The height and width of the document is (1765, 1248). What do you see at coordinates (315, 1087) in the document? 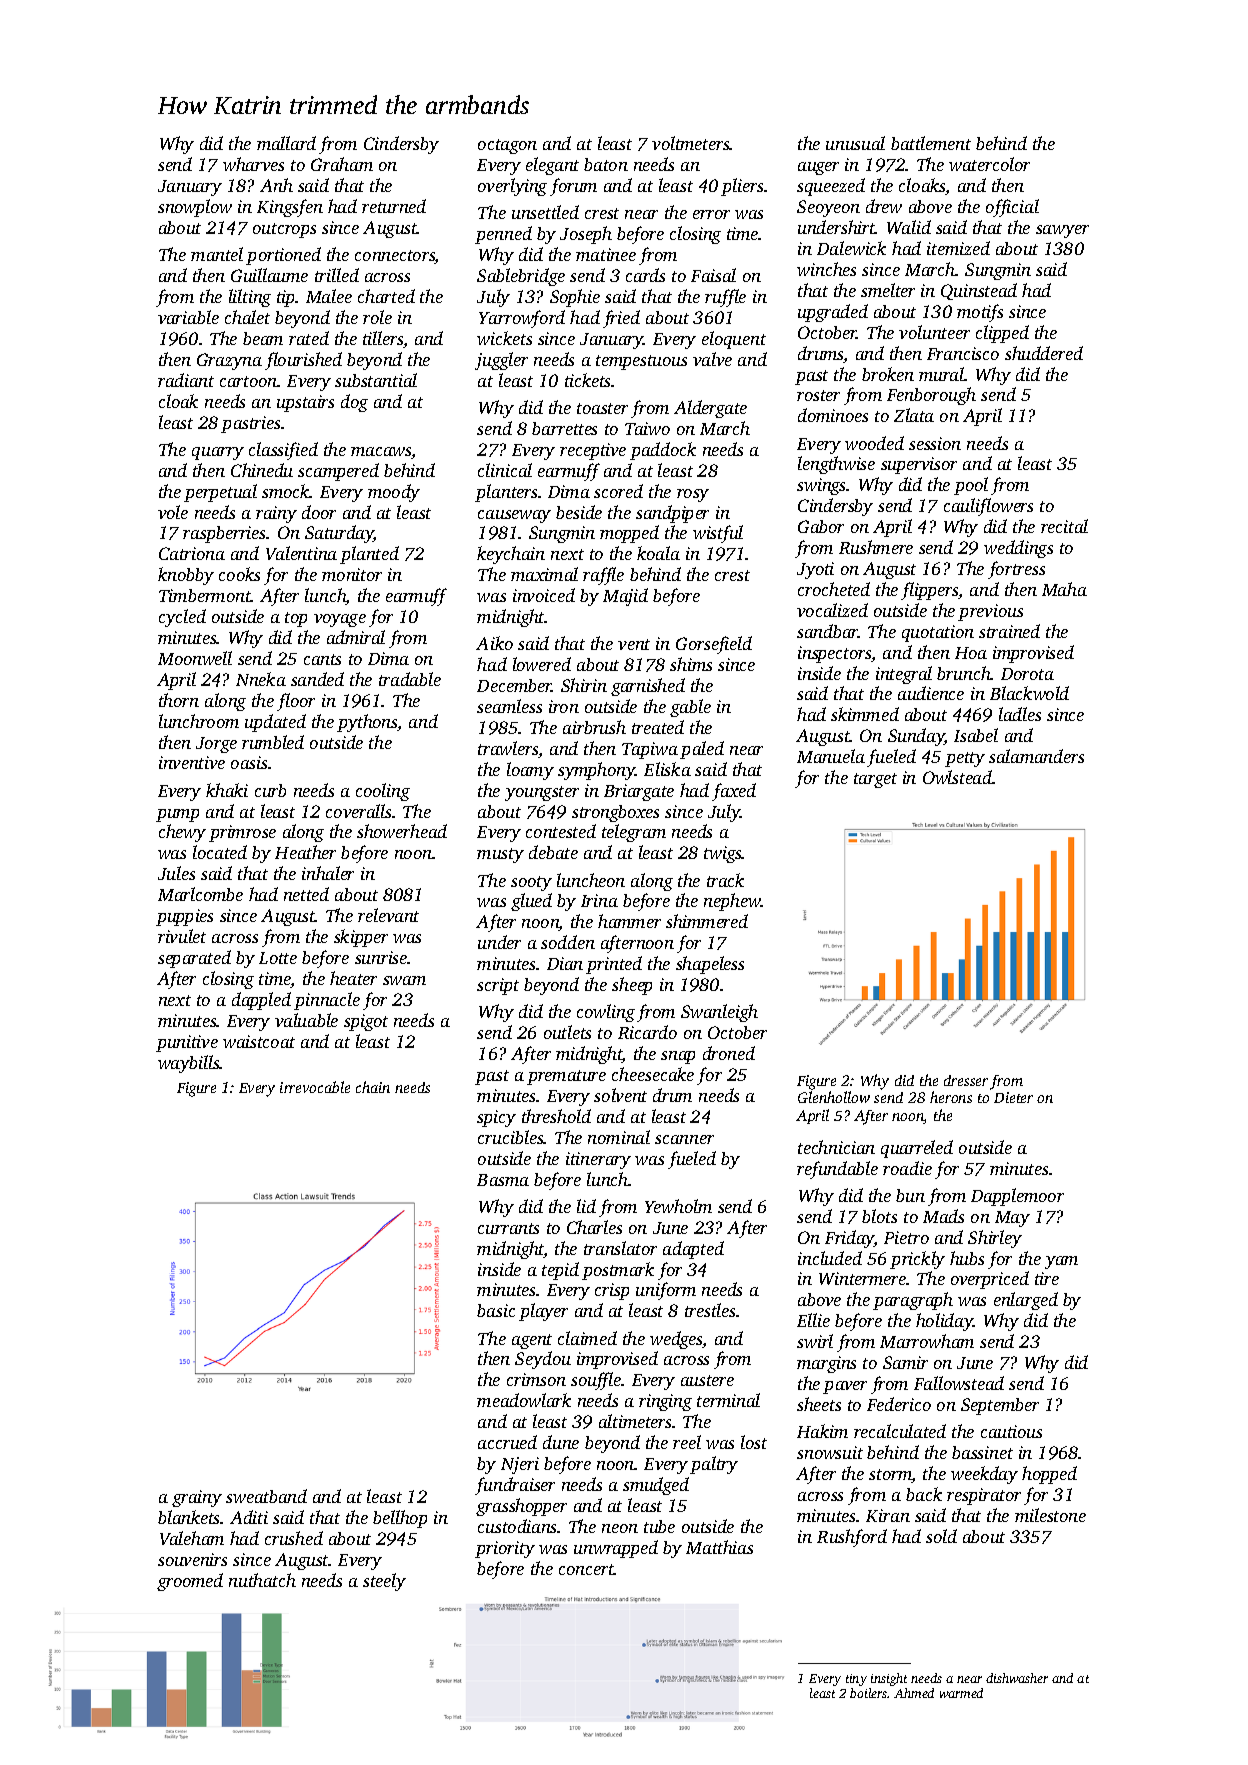
I see `irrevocable` at bounding box center [315, 1087].
